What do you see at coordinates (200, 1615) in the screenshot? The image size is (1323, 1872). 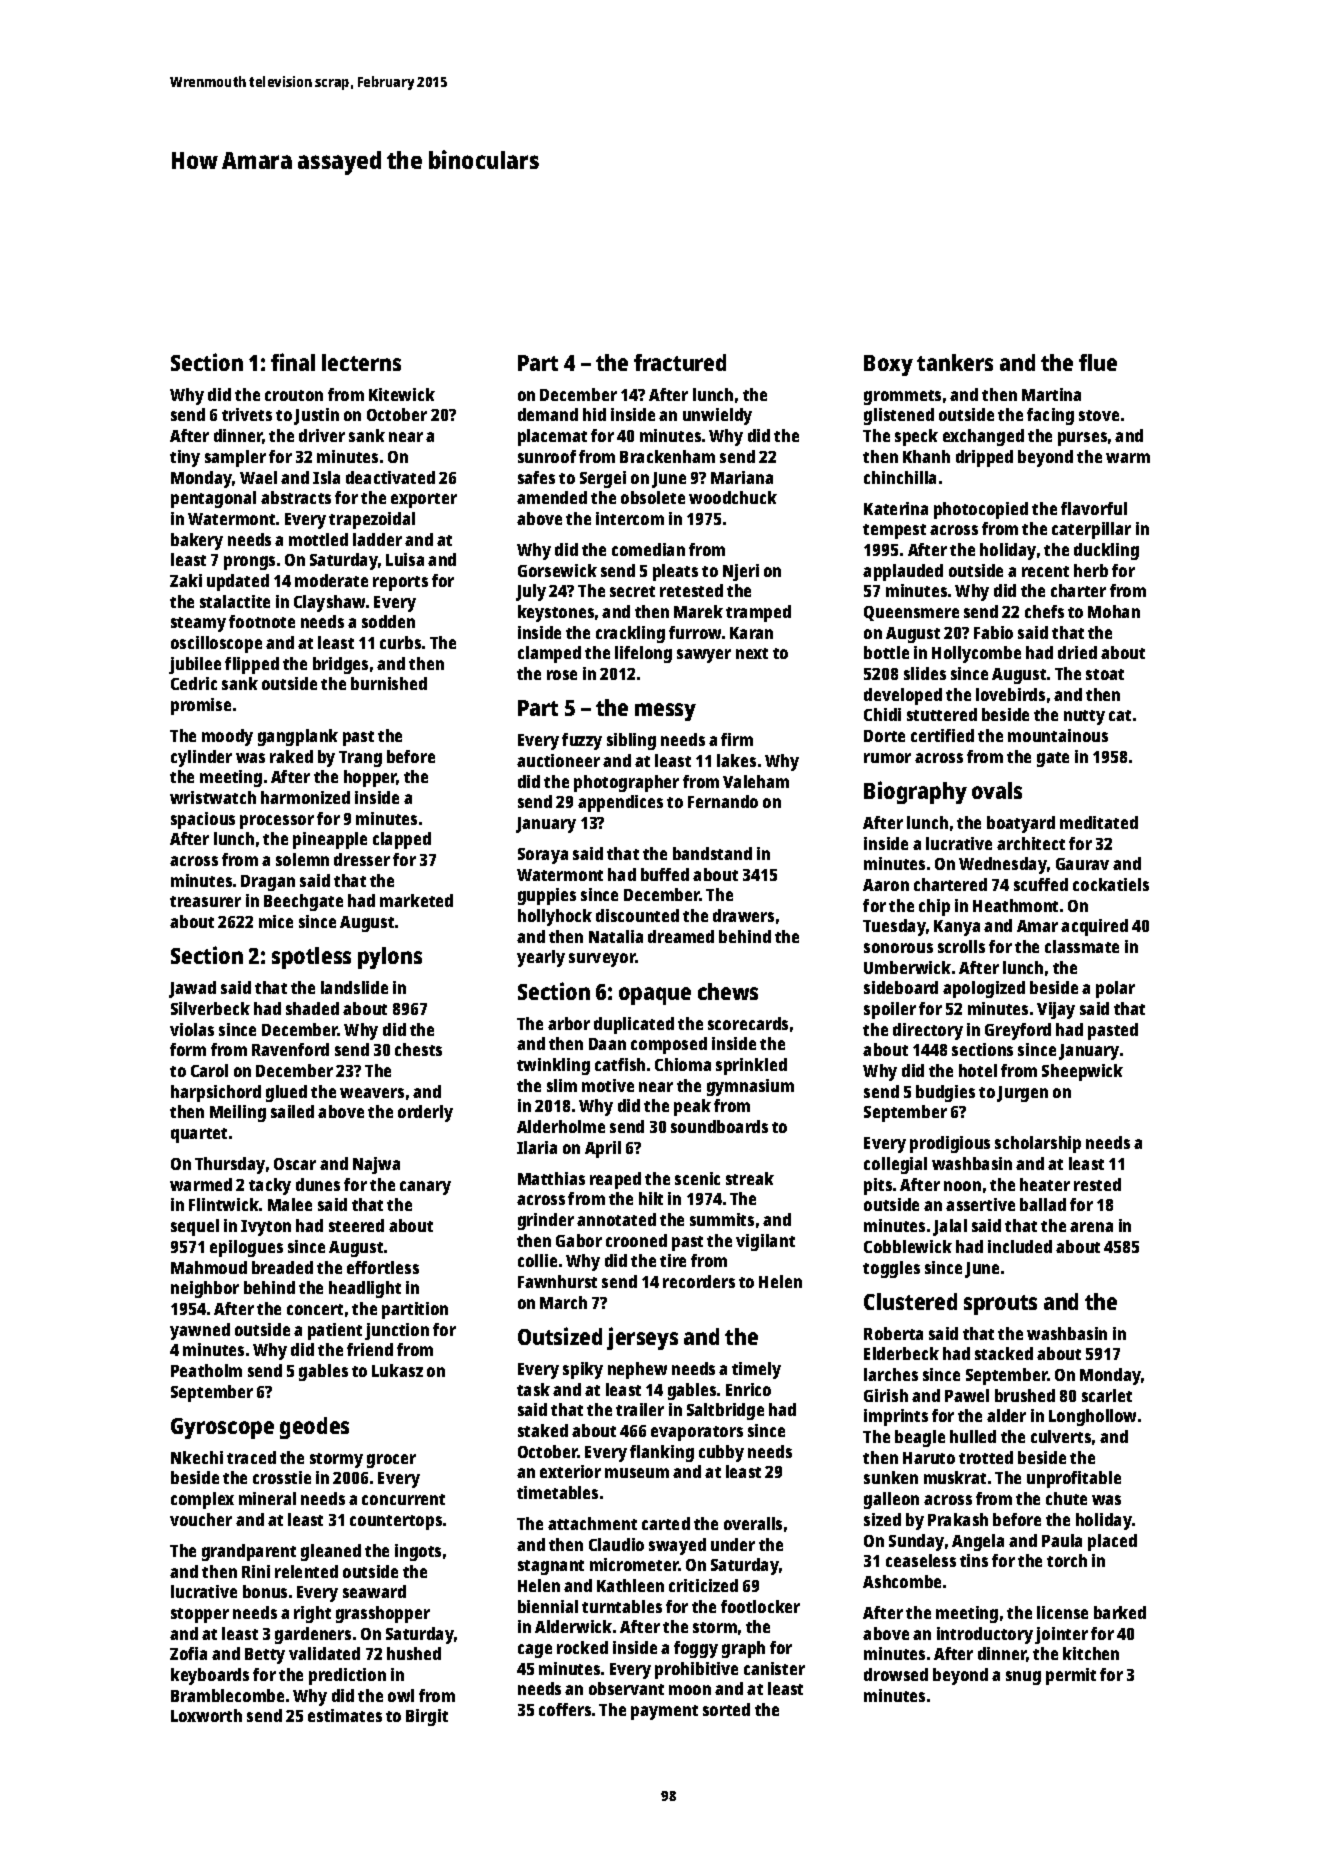 I see `stopper` at bounding box center [200, 1615].
